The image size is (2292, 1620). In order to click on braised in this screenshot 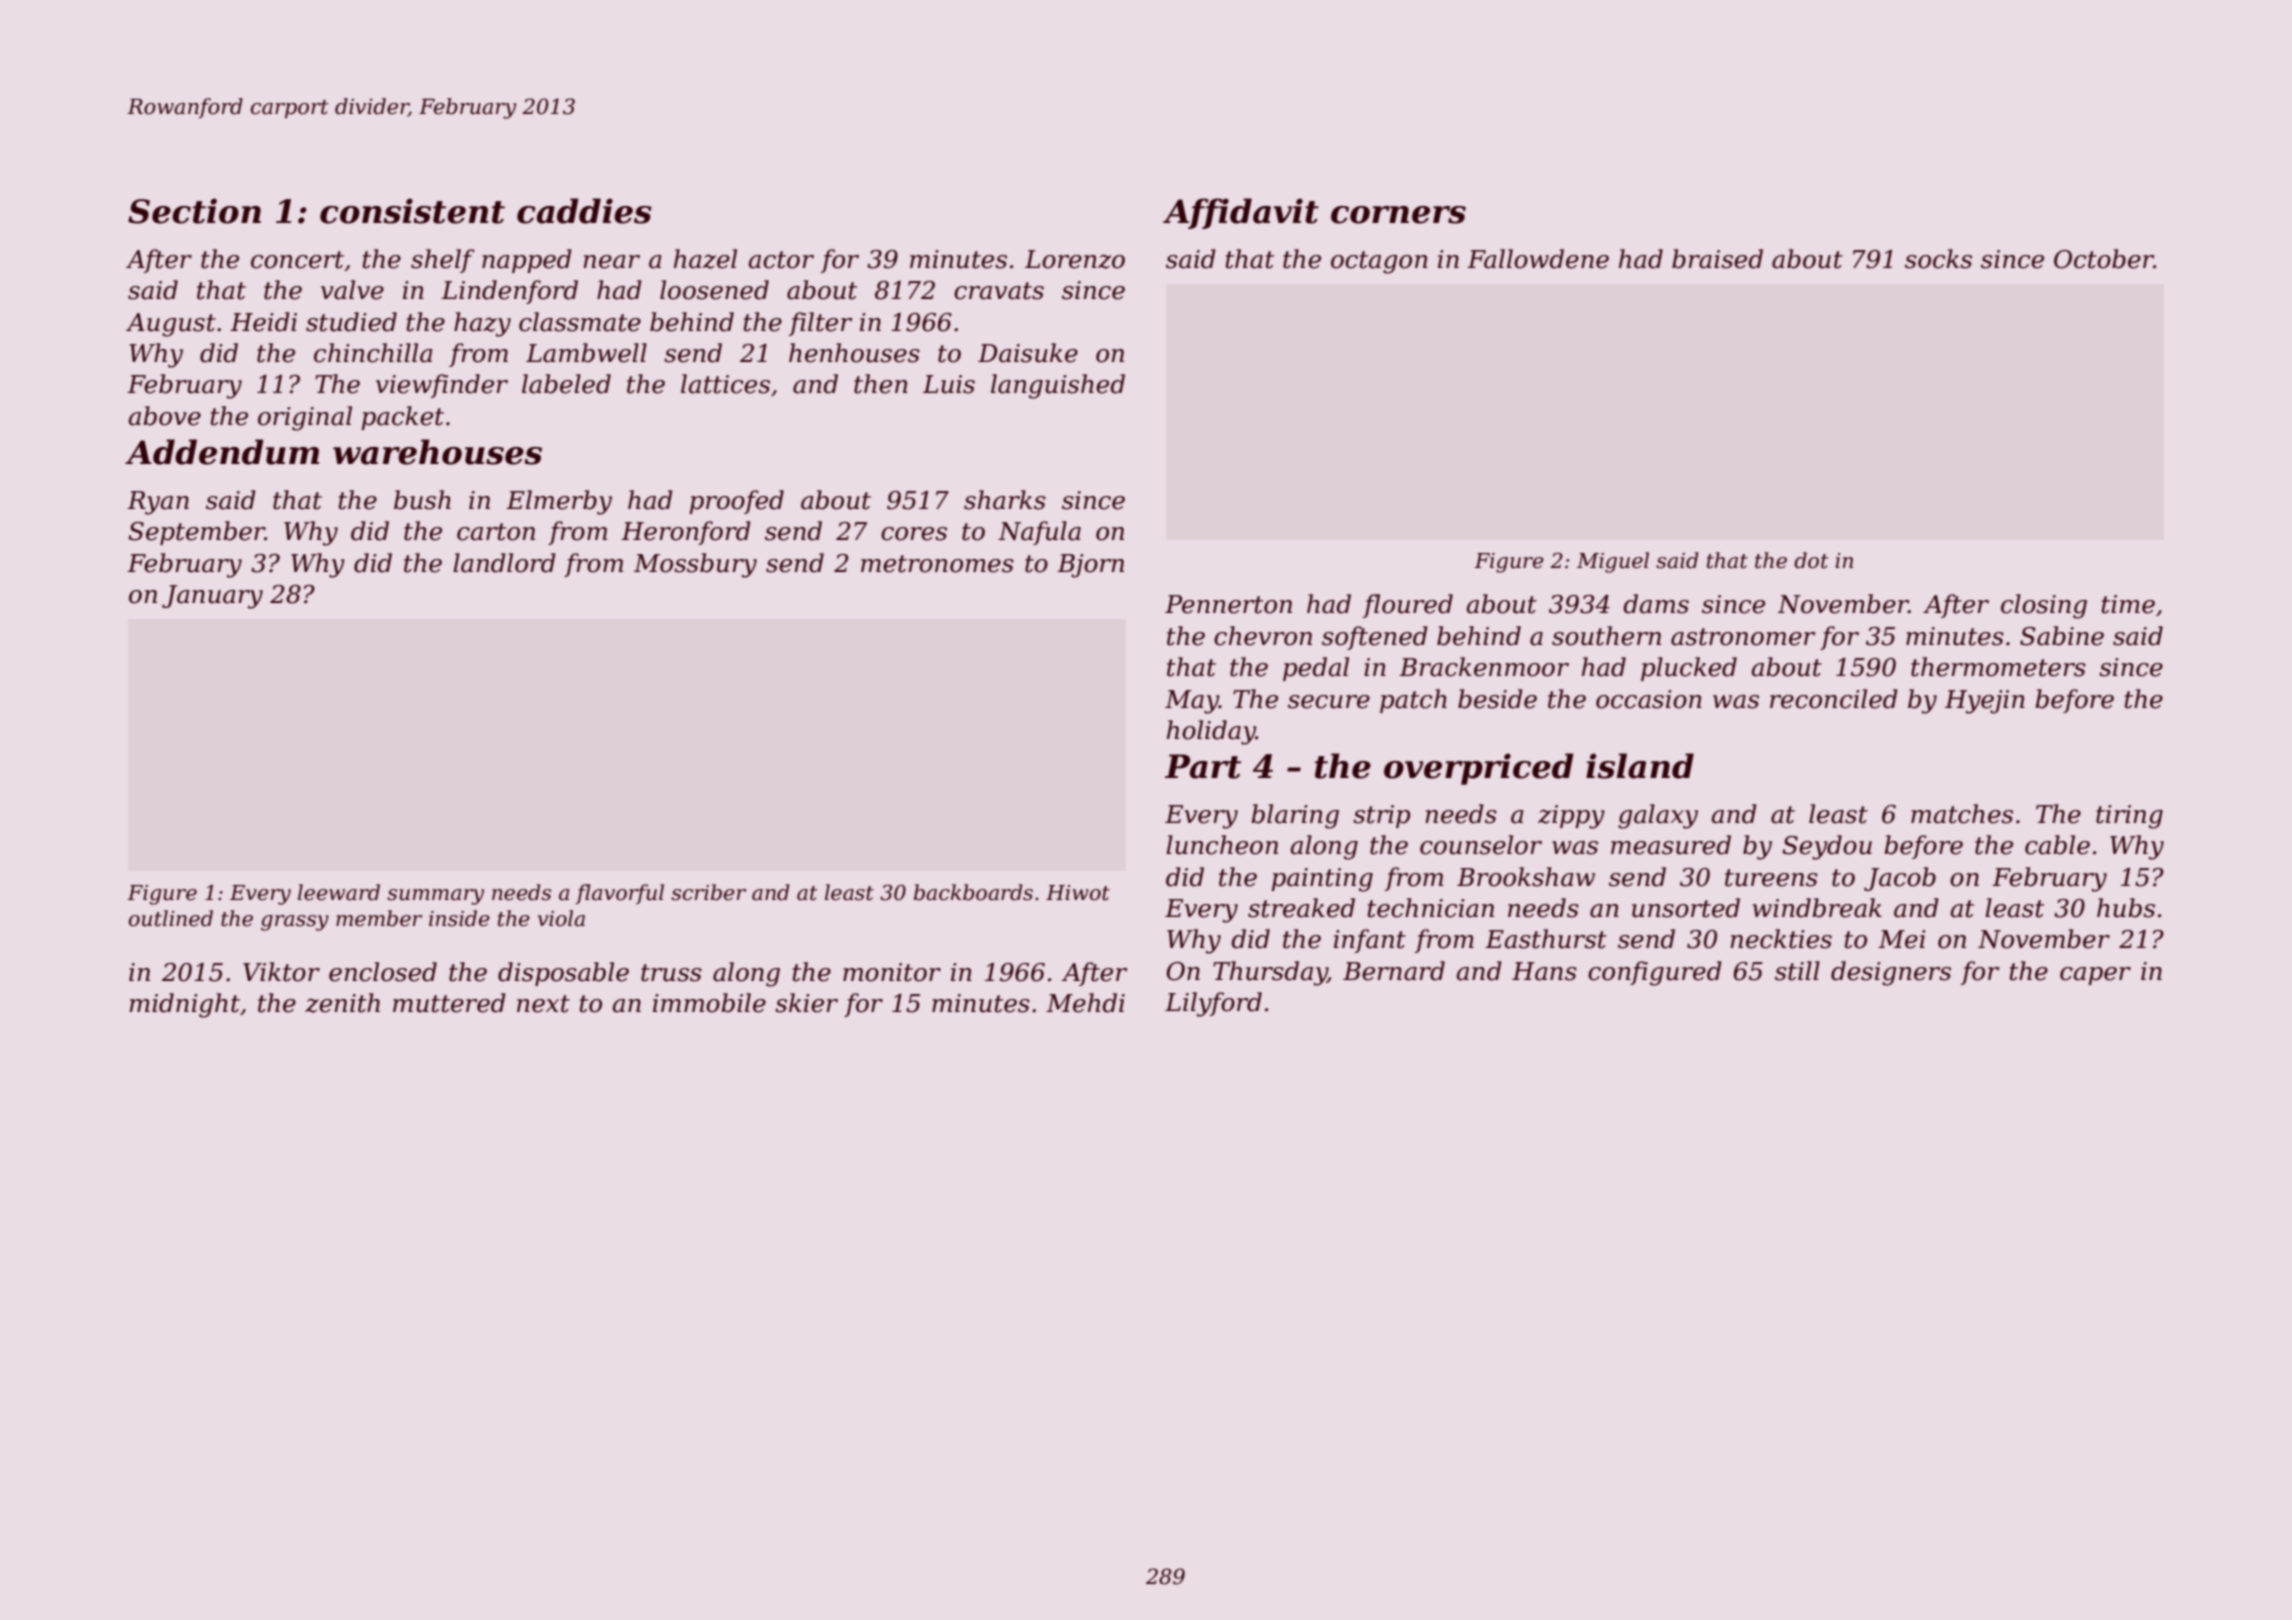, I will do `click(1717, 259)`.
